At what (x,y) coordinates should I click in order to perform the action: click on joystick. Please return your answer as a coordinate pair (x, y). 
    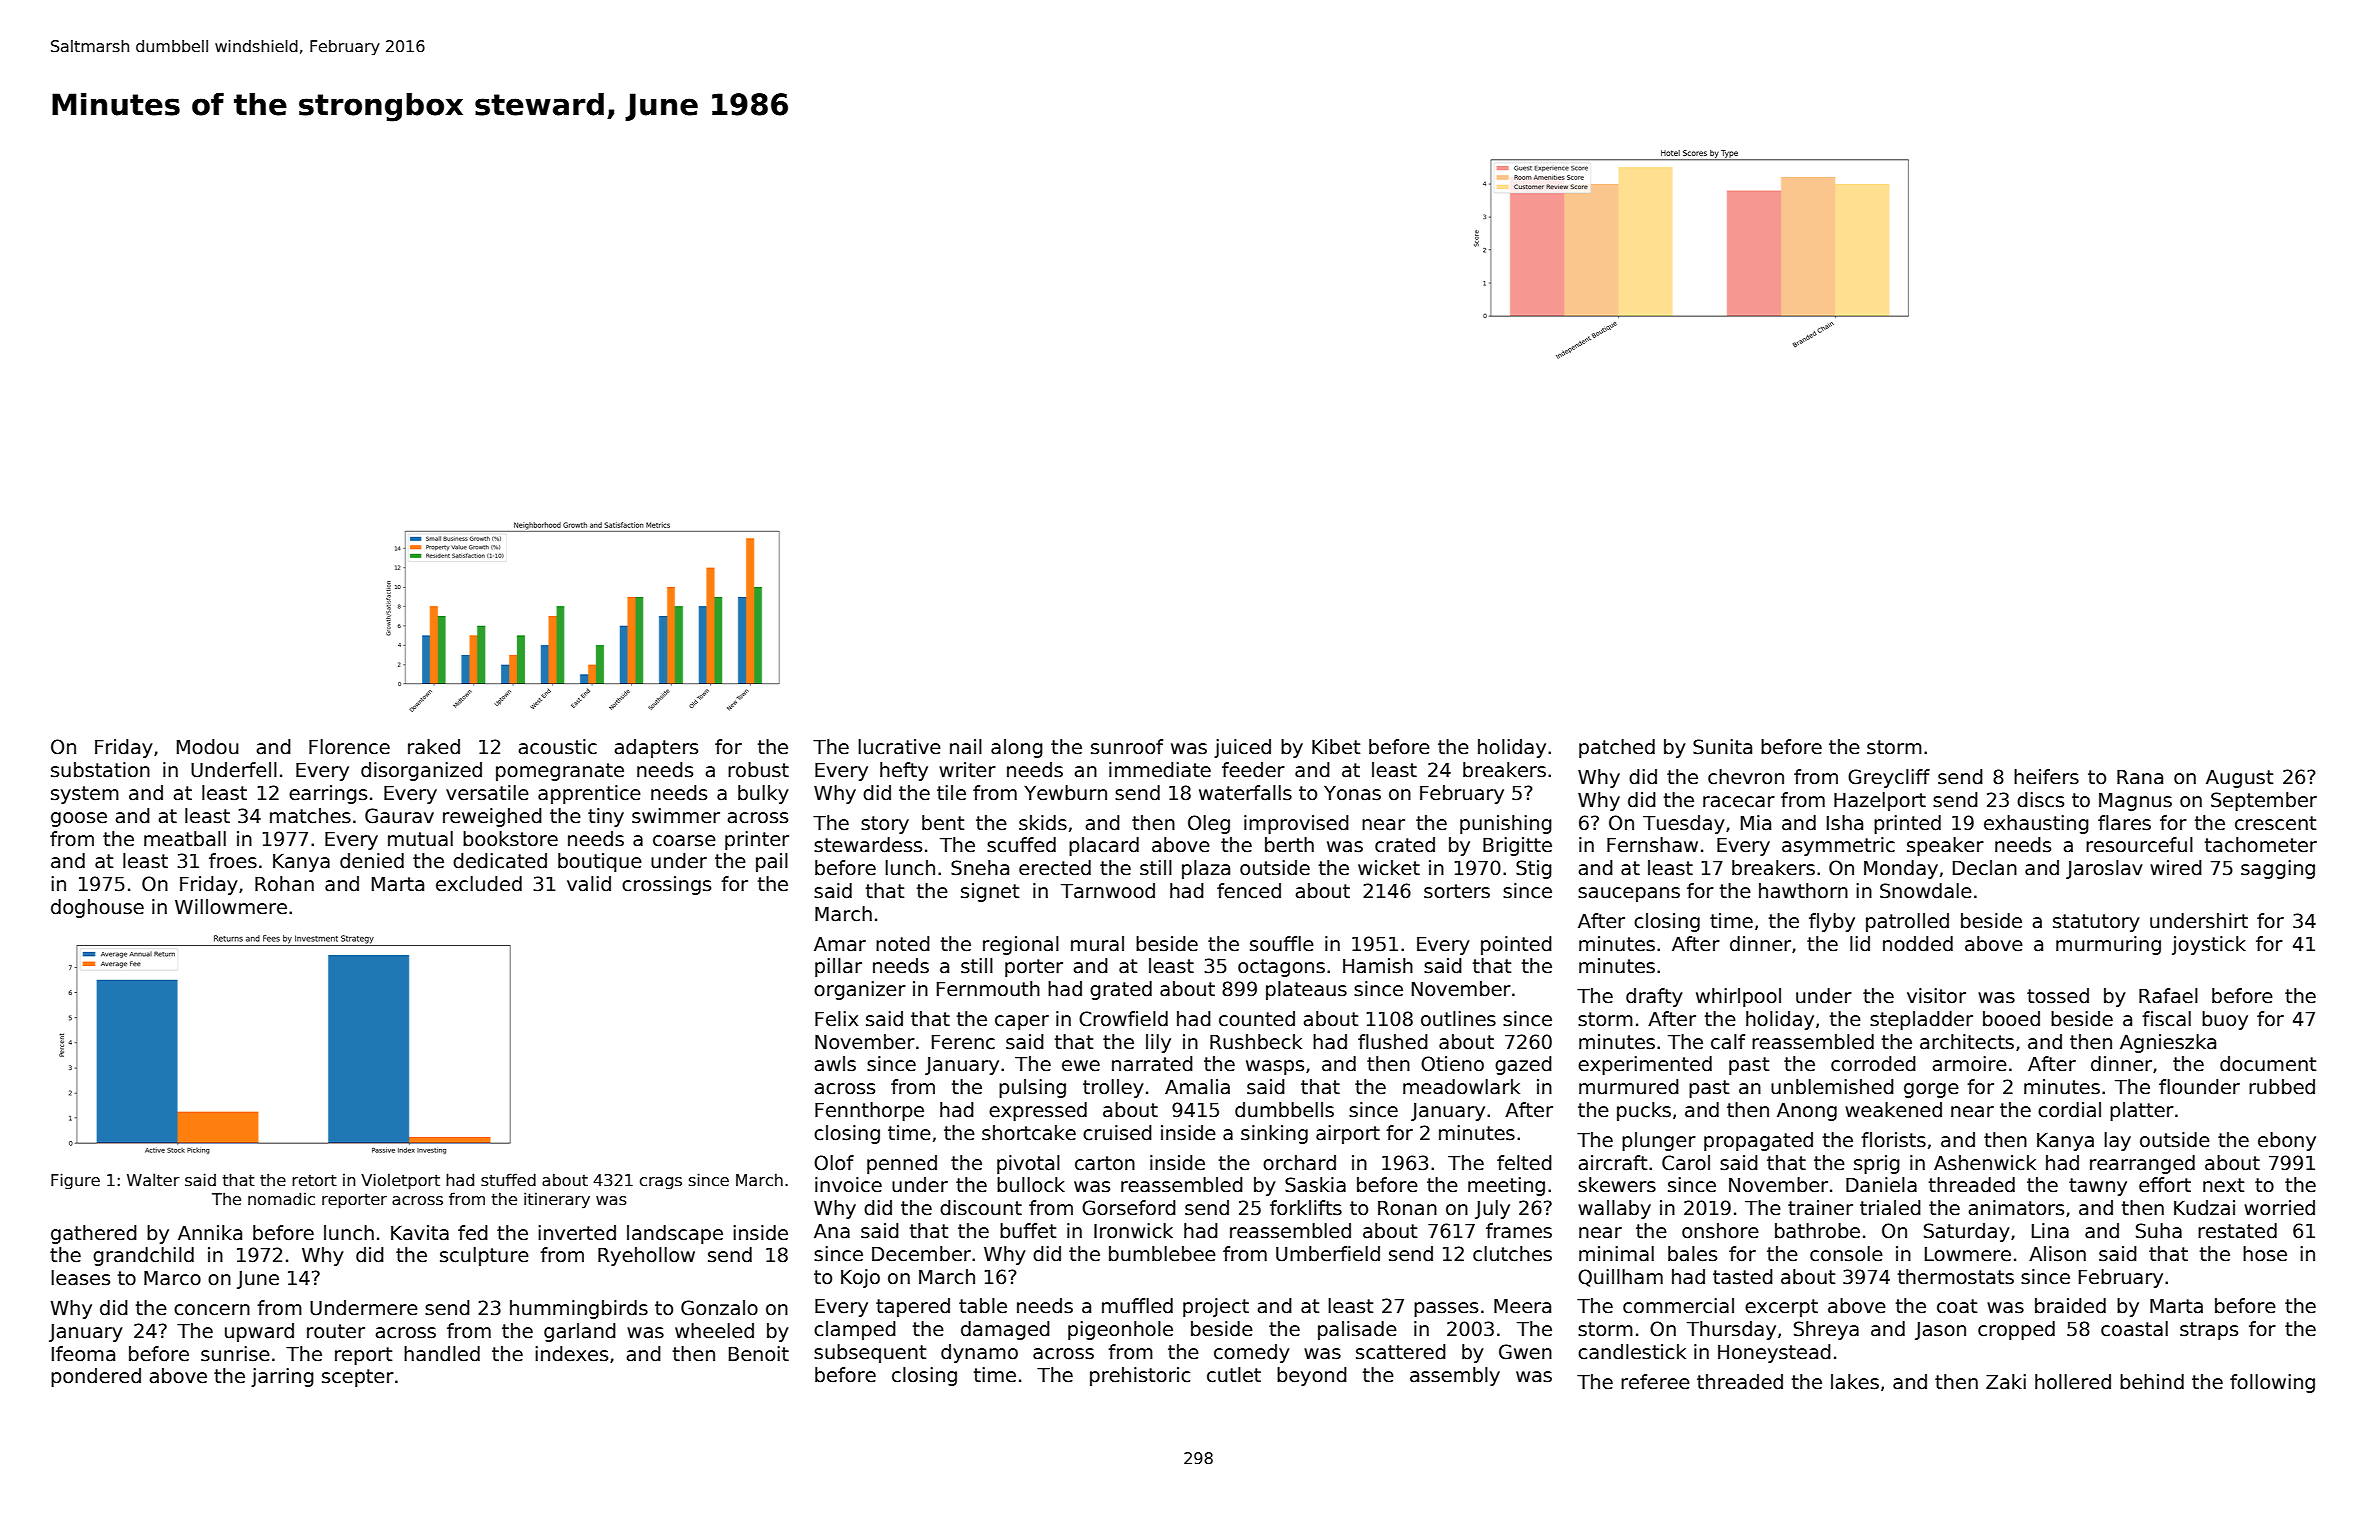
    Looking at the image, I should click on (2209, 945).
